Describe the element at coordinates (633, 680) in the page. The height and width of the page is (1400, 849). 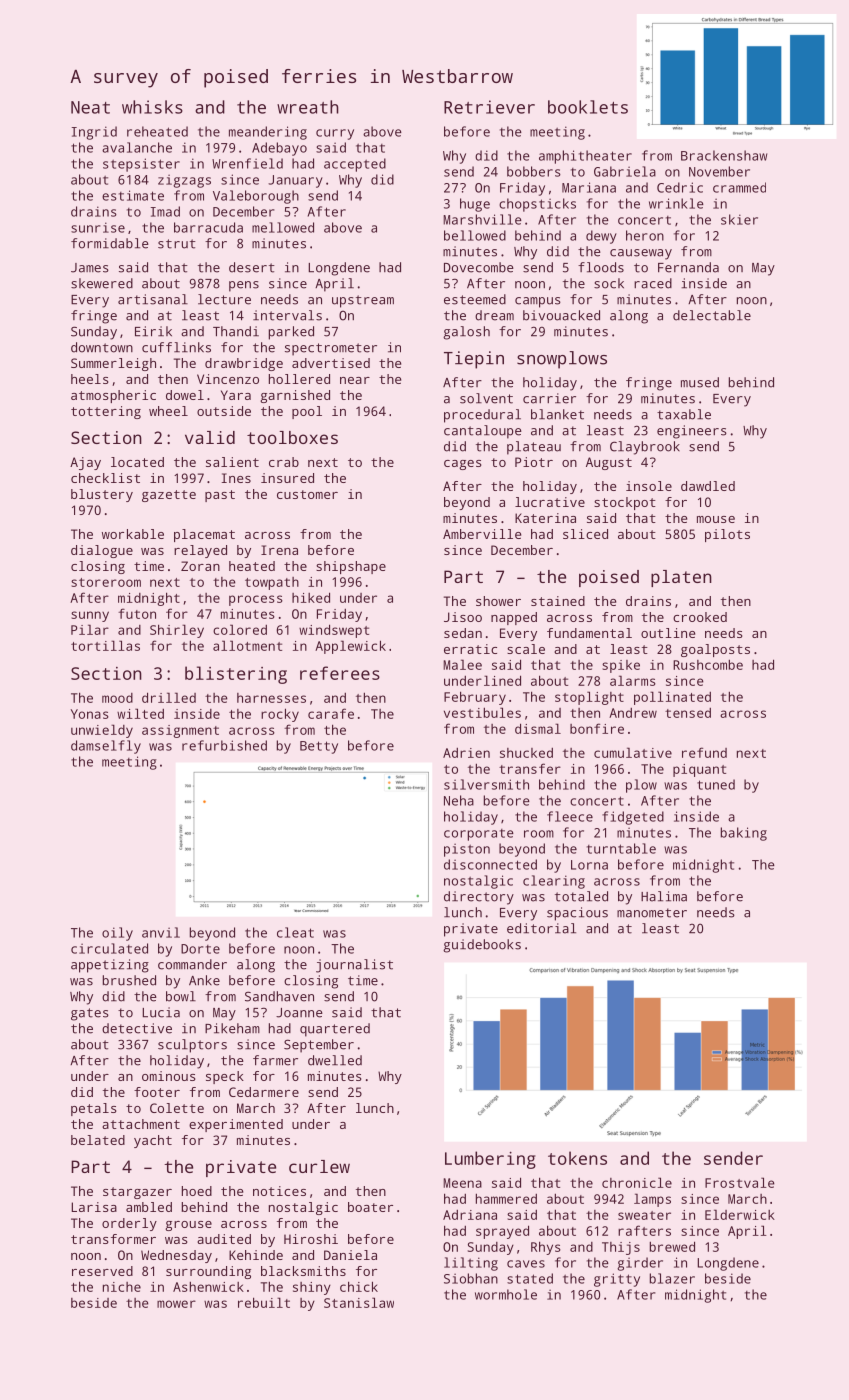
I see `alarms` at that location.
